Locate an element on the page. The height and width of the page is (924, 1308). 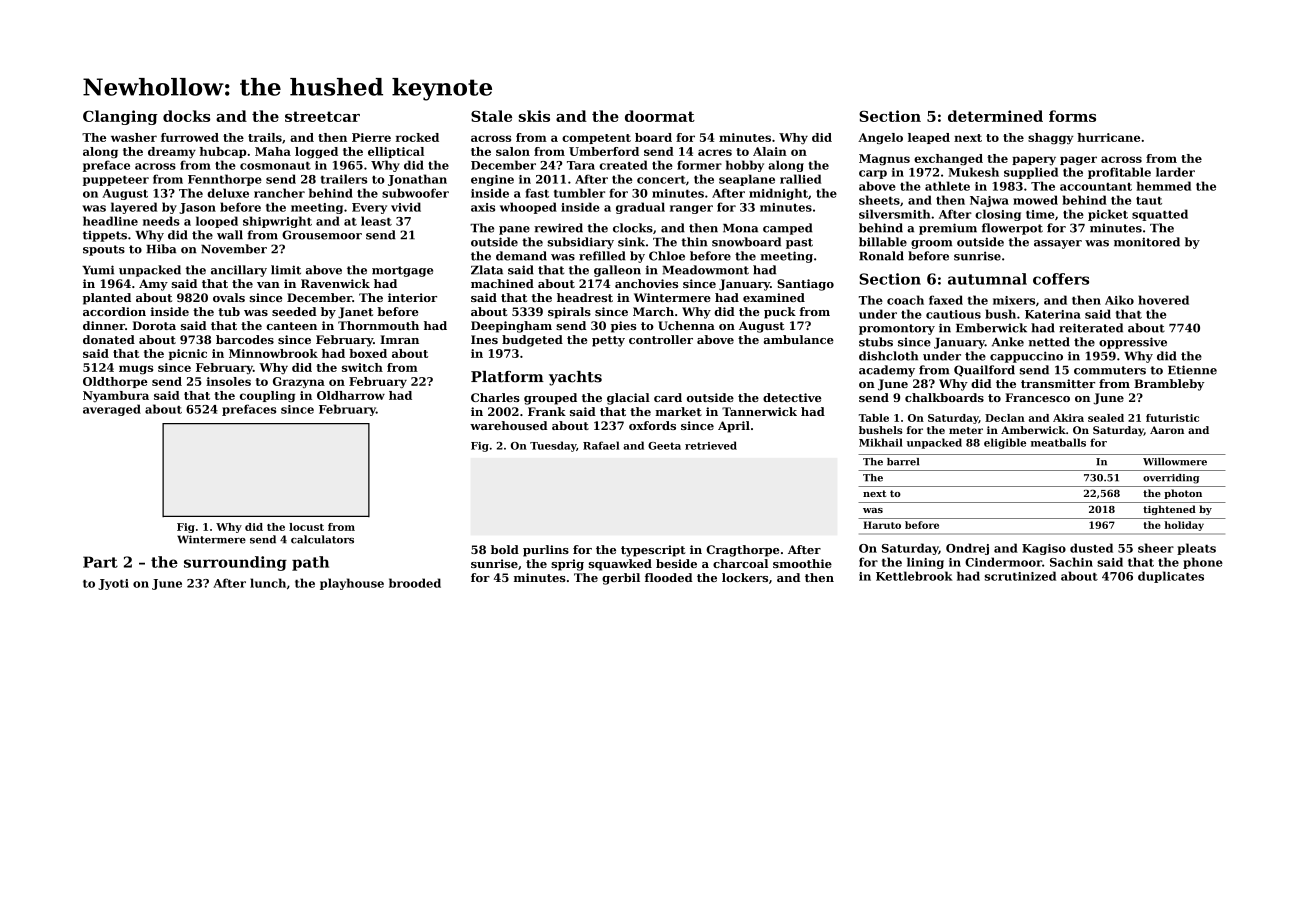
Part is located at coordinates (100, 562).
